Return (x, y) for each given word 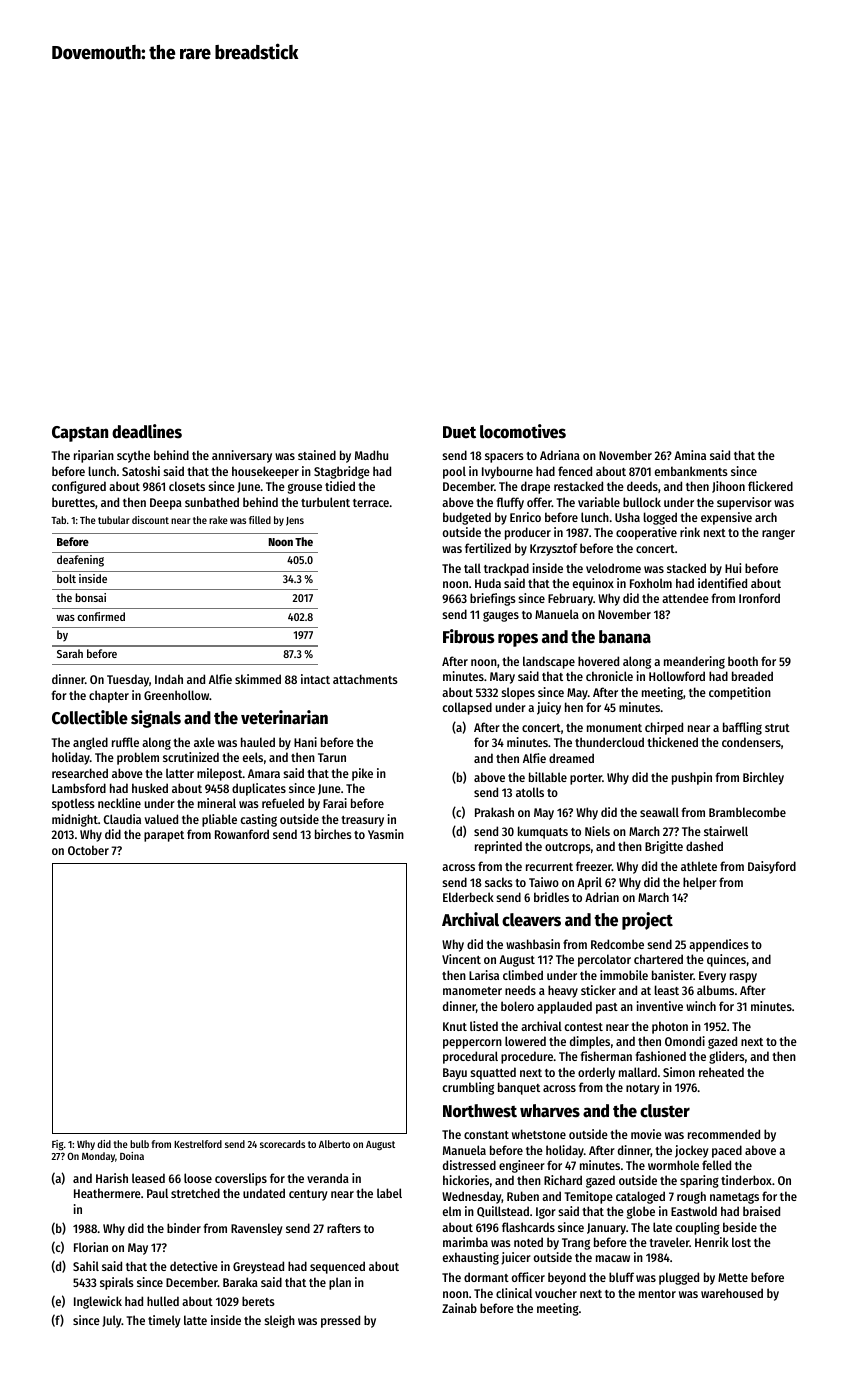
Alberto (334, 1144)
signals (156, 719)
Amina (690, 455)
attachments (365, 679)
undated (264, 1193)
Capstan (80, 434)
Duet (459, 432)
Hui (733, 568)
